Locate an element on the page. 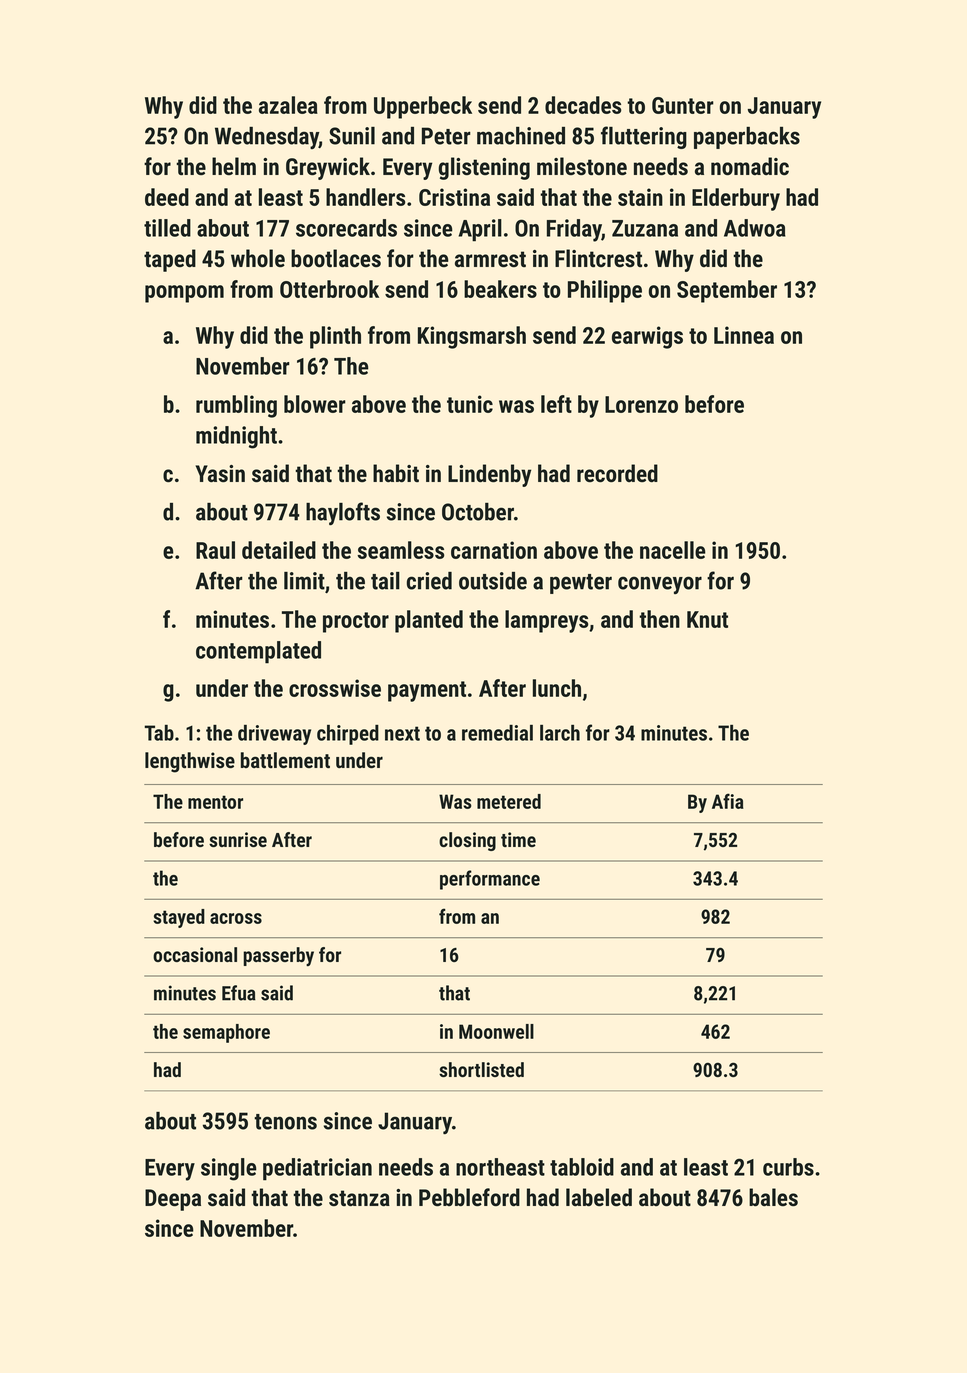 The image size is (967, 1373). fluttering is located at coordinates (644, 137).
